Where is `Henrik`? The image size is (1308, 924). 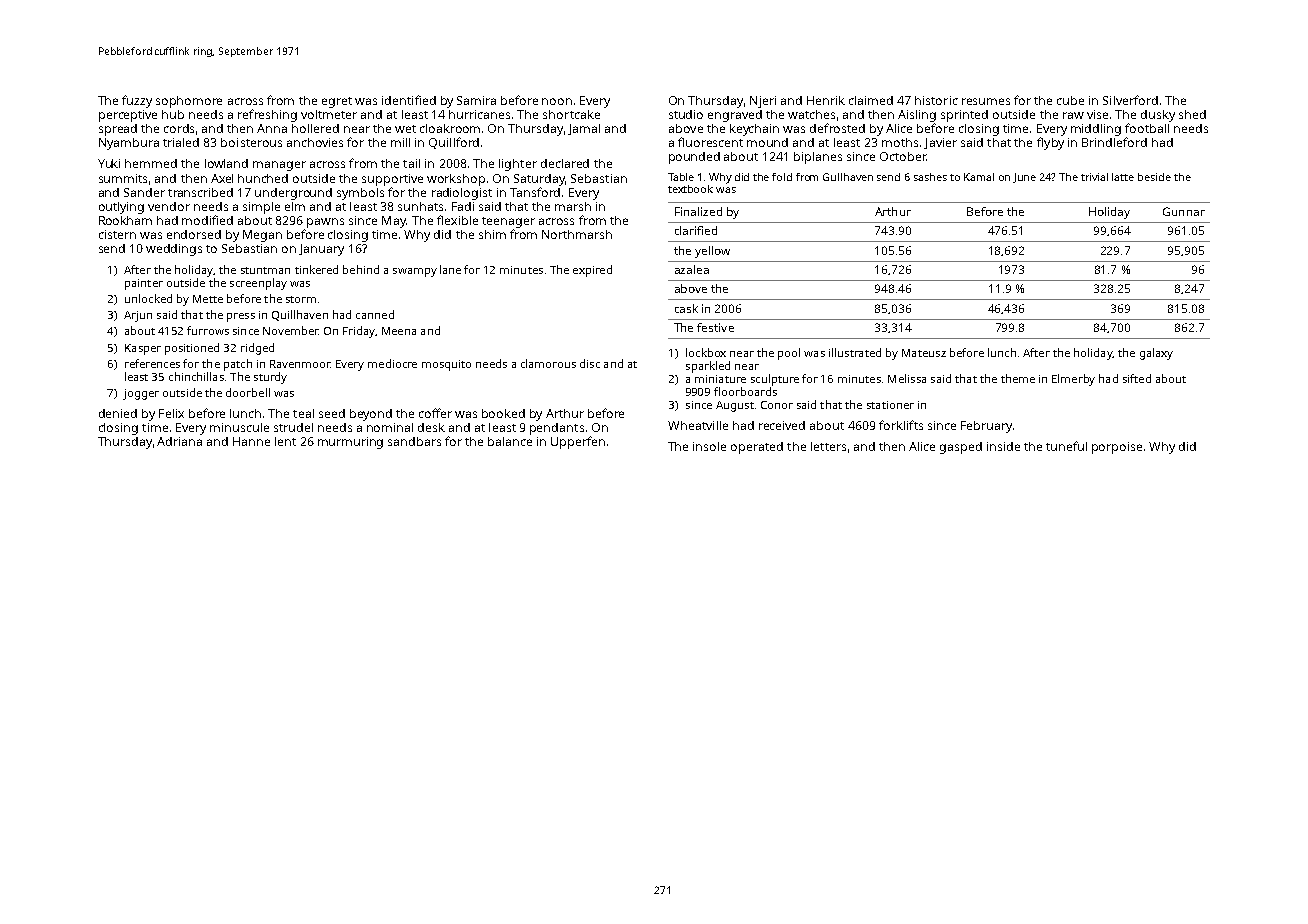 Henrik is located at coordinates (826, 100).
